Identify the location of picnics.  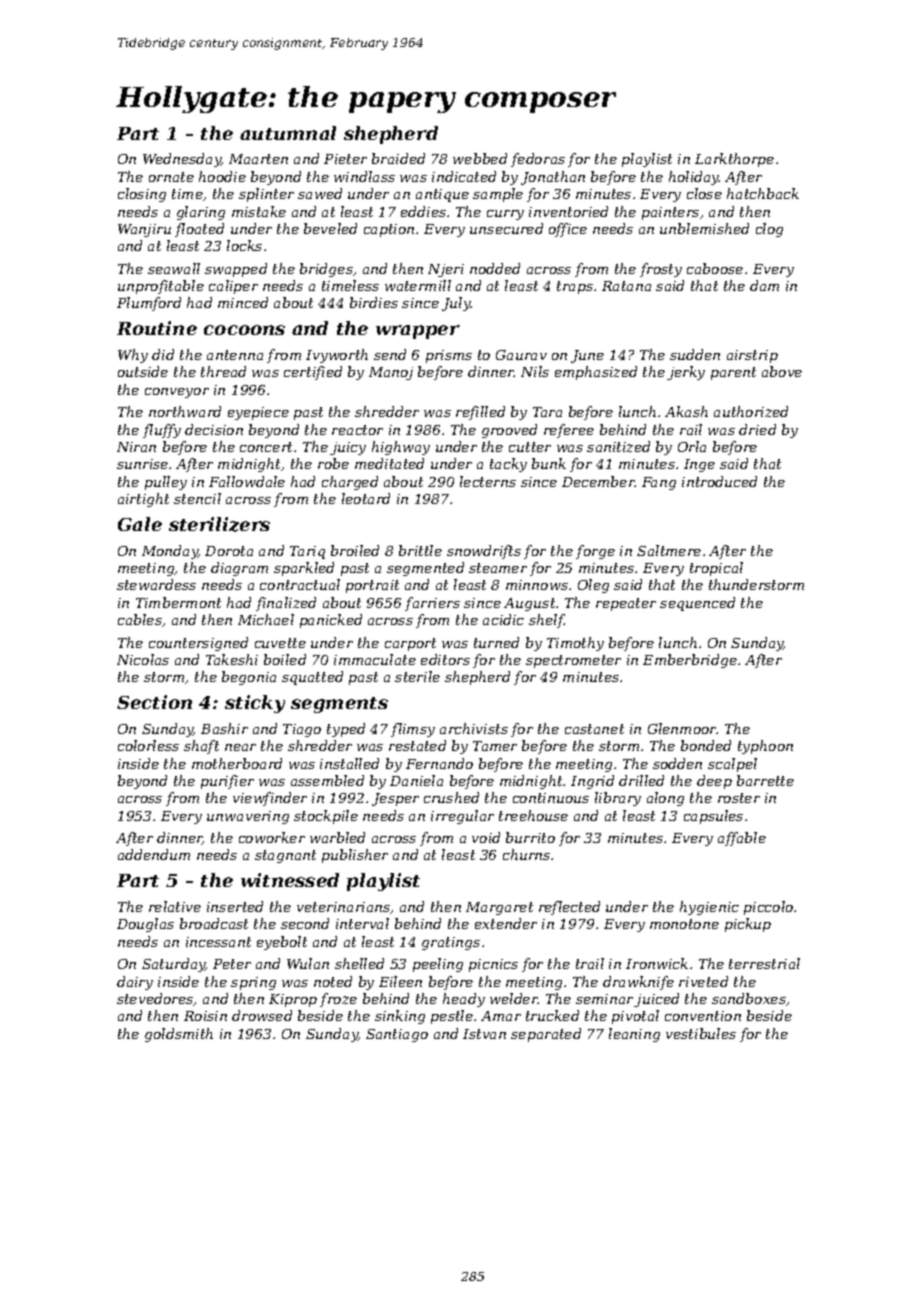
(493, 965).
